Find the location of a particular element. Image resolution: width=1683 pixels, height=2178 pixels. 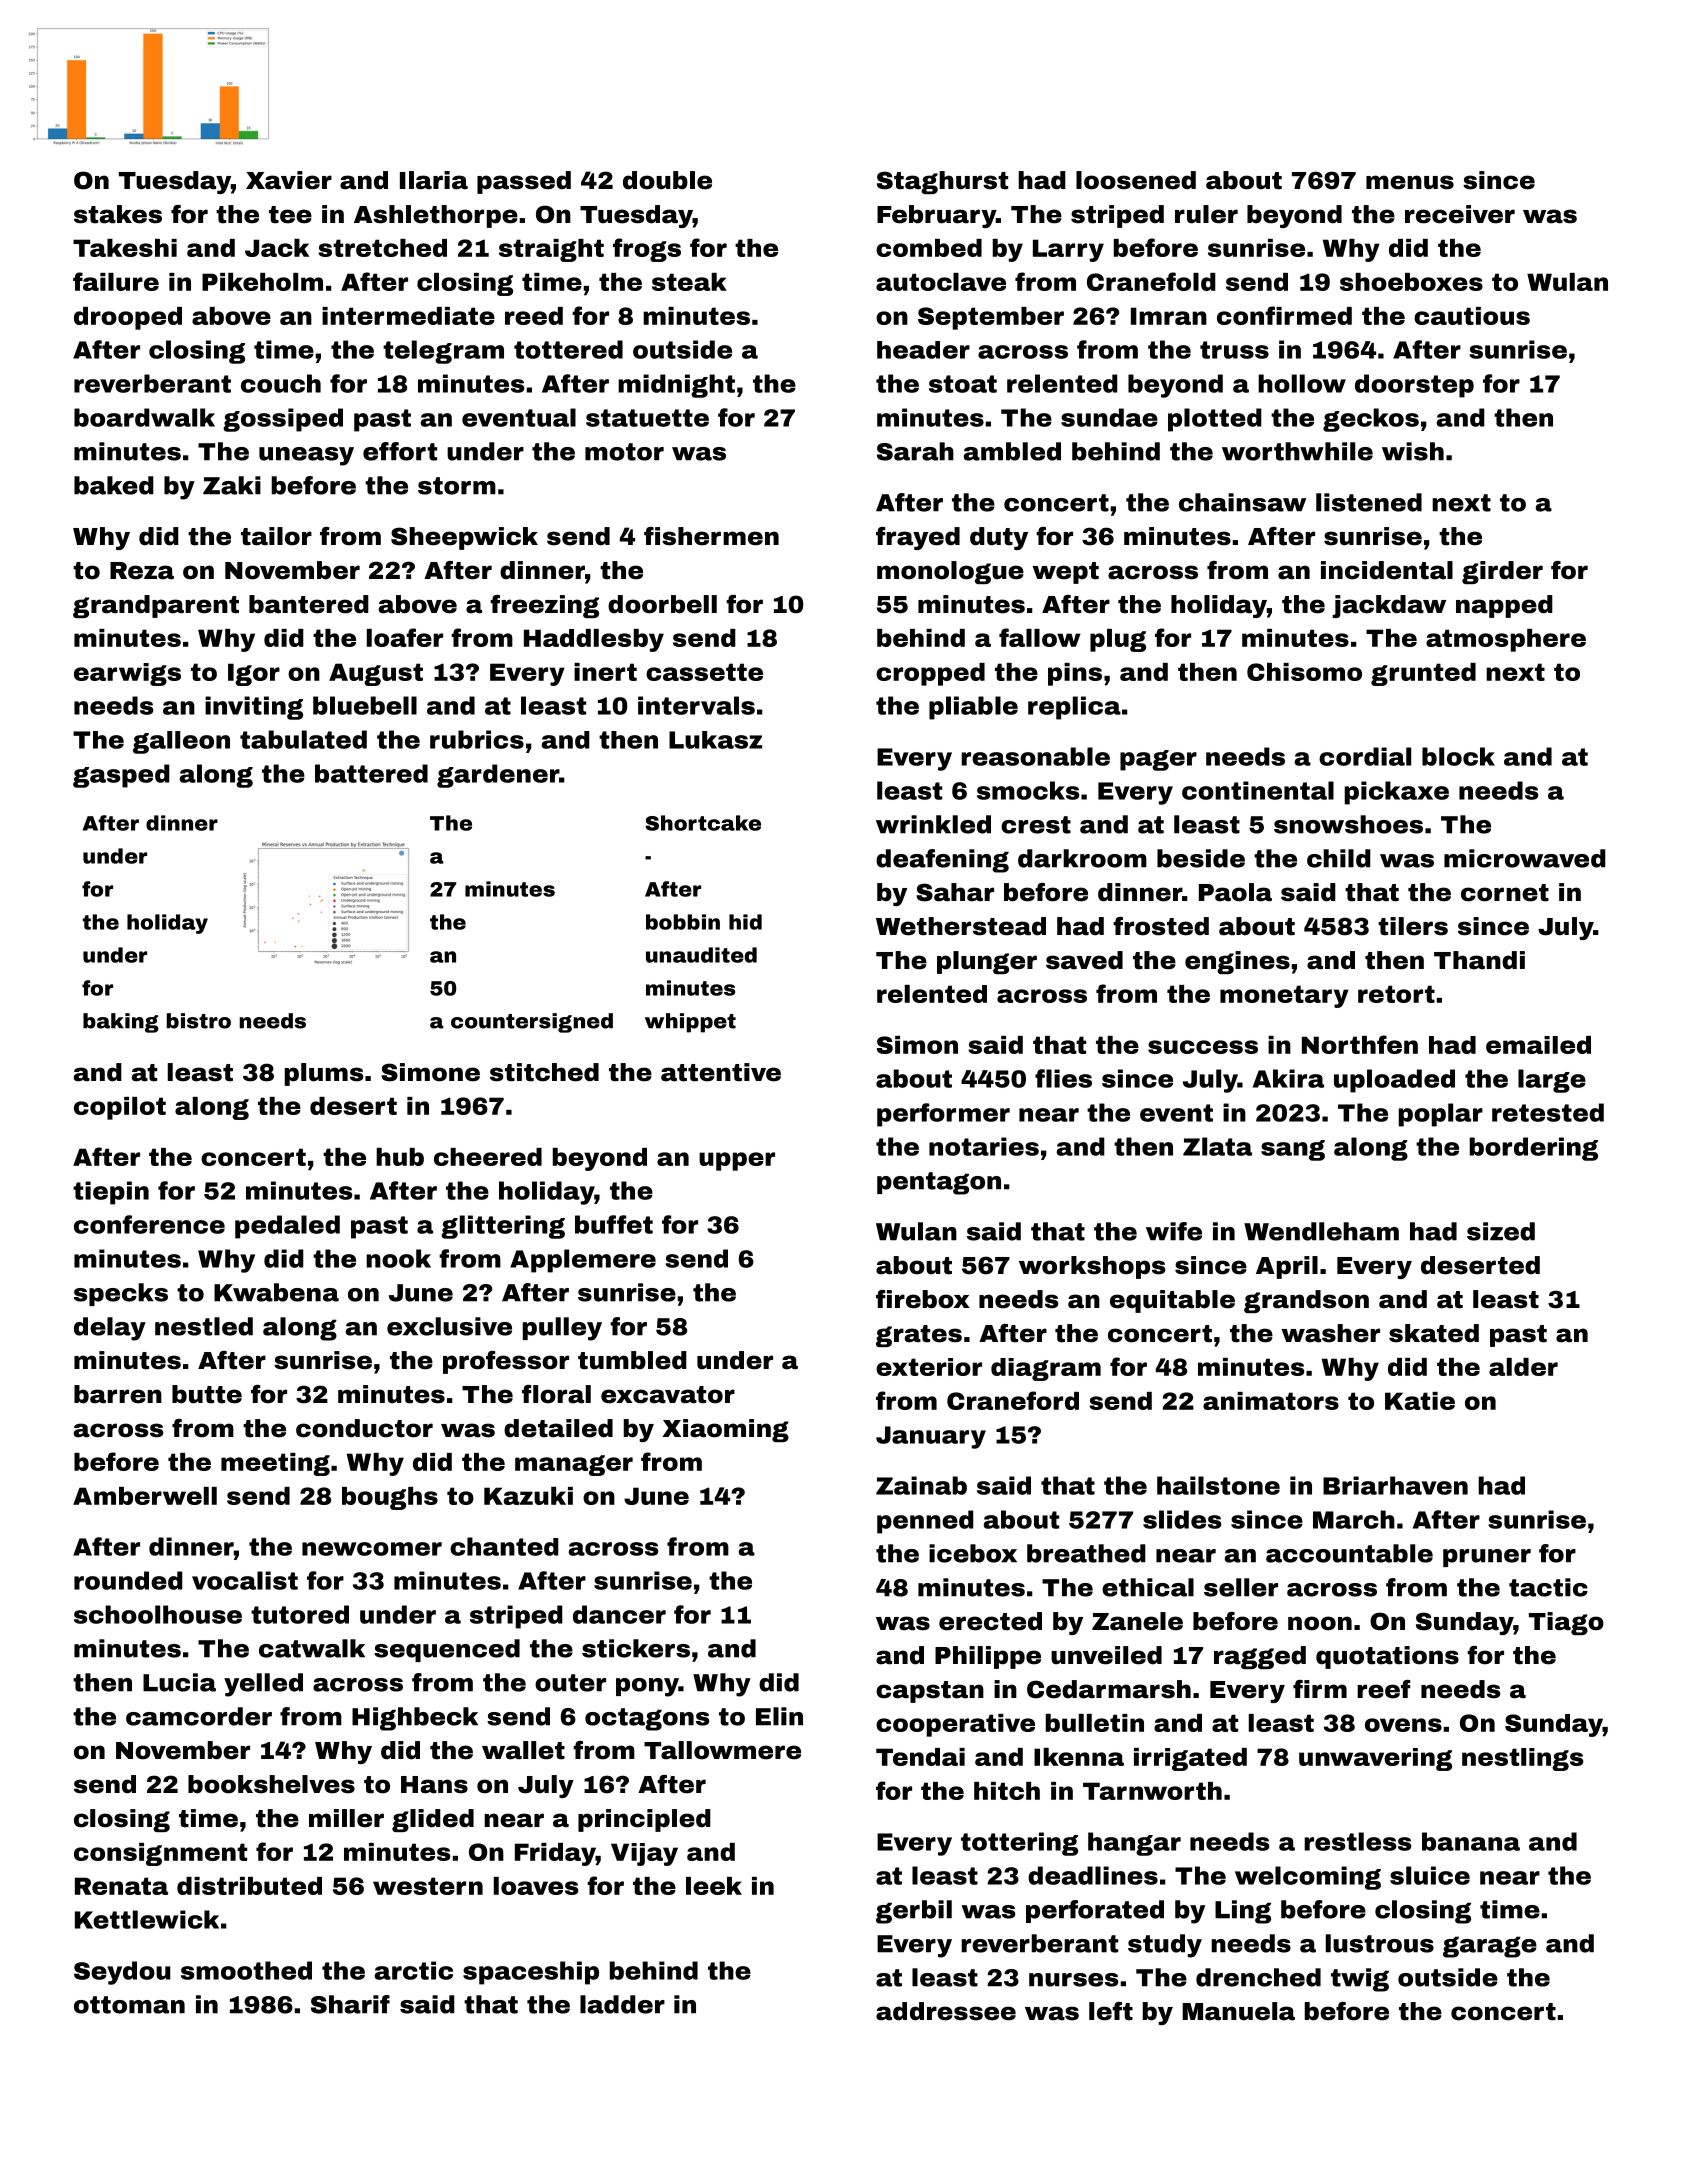

galleon is located at coordinates (181, 742).
